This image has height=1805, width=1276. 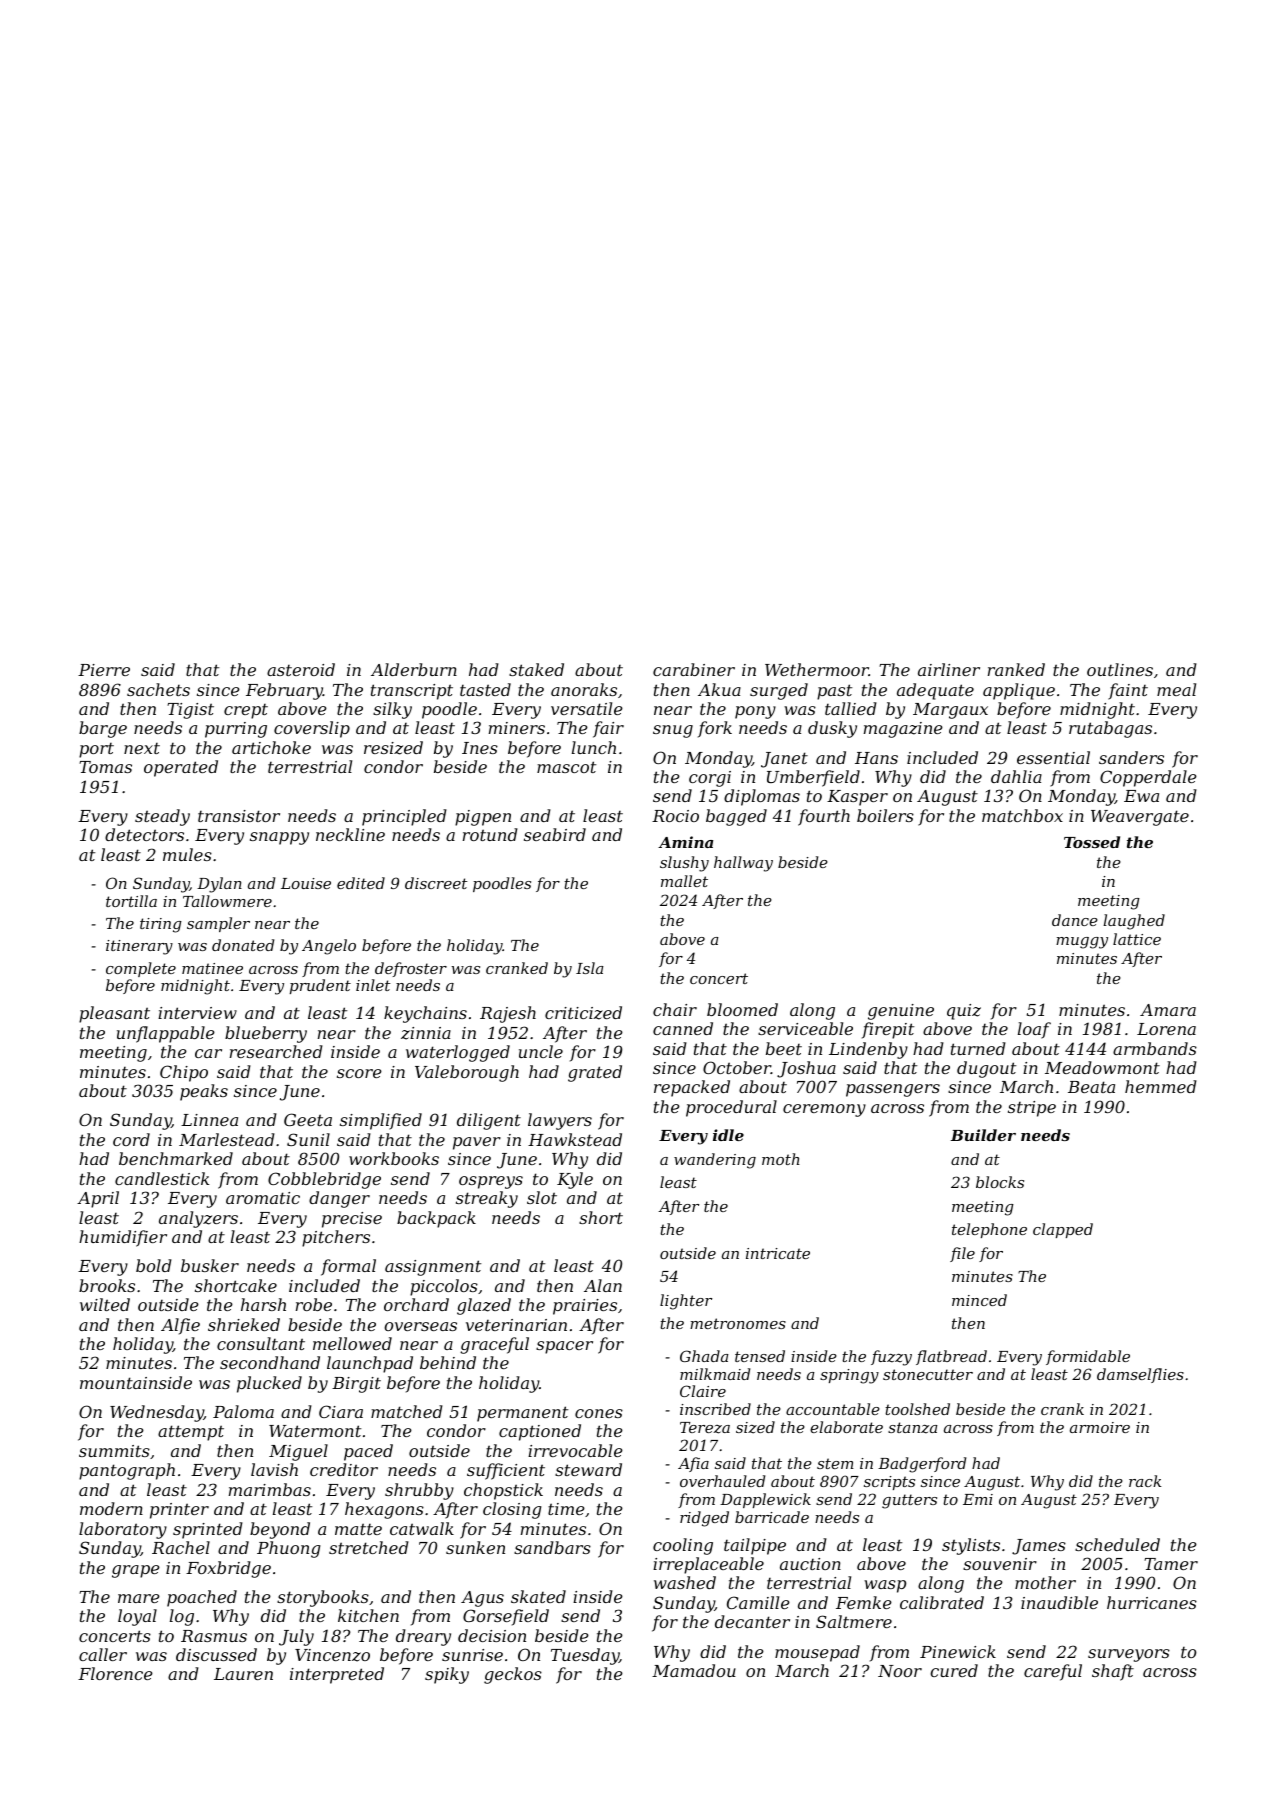 What do you see at coordinates (1034, 1030) in the image?
I see `loaf` at bounding box center [1034, 1030].
